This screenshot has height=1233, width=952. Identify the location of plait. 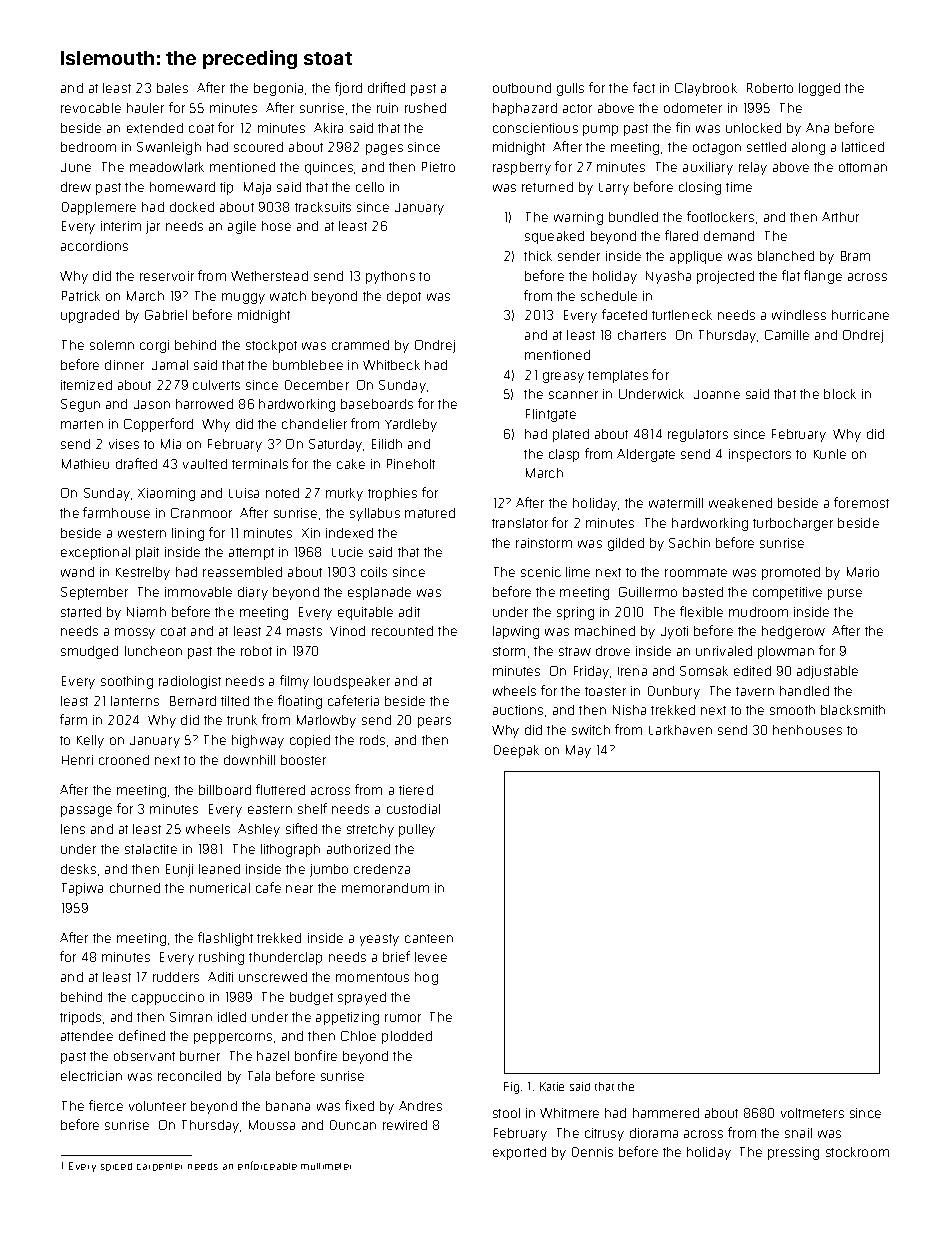
(147, 553).
